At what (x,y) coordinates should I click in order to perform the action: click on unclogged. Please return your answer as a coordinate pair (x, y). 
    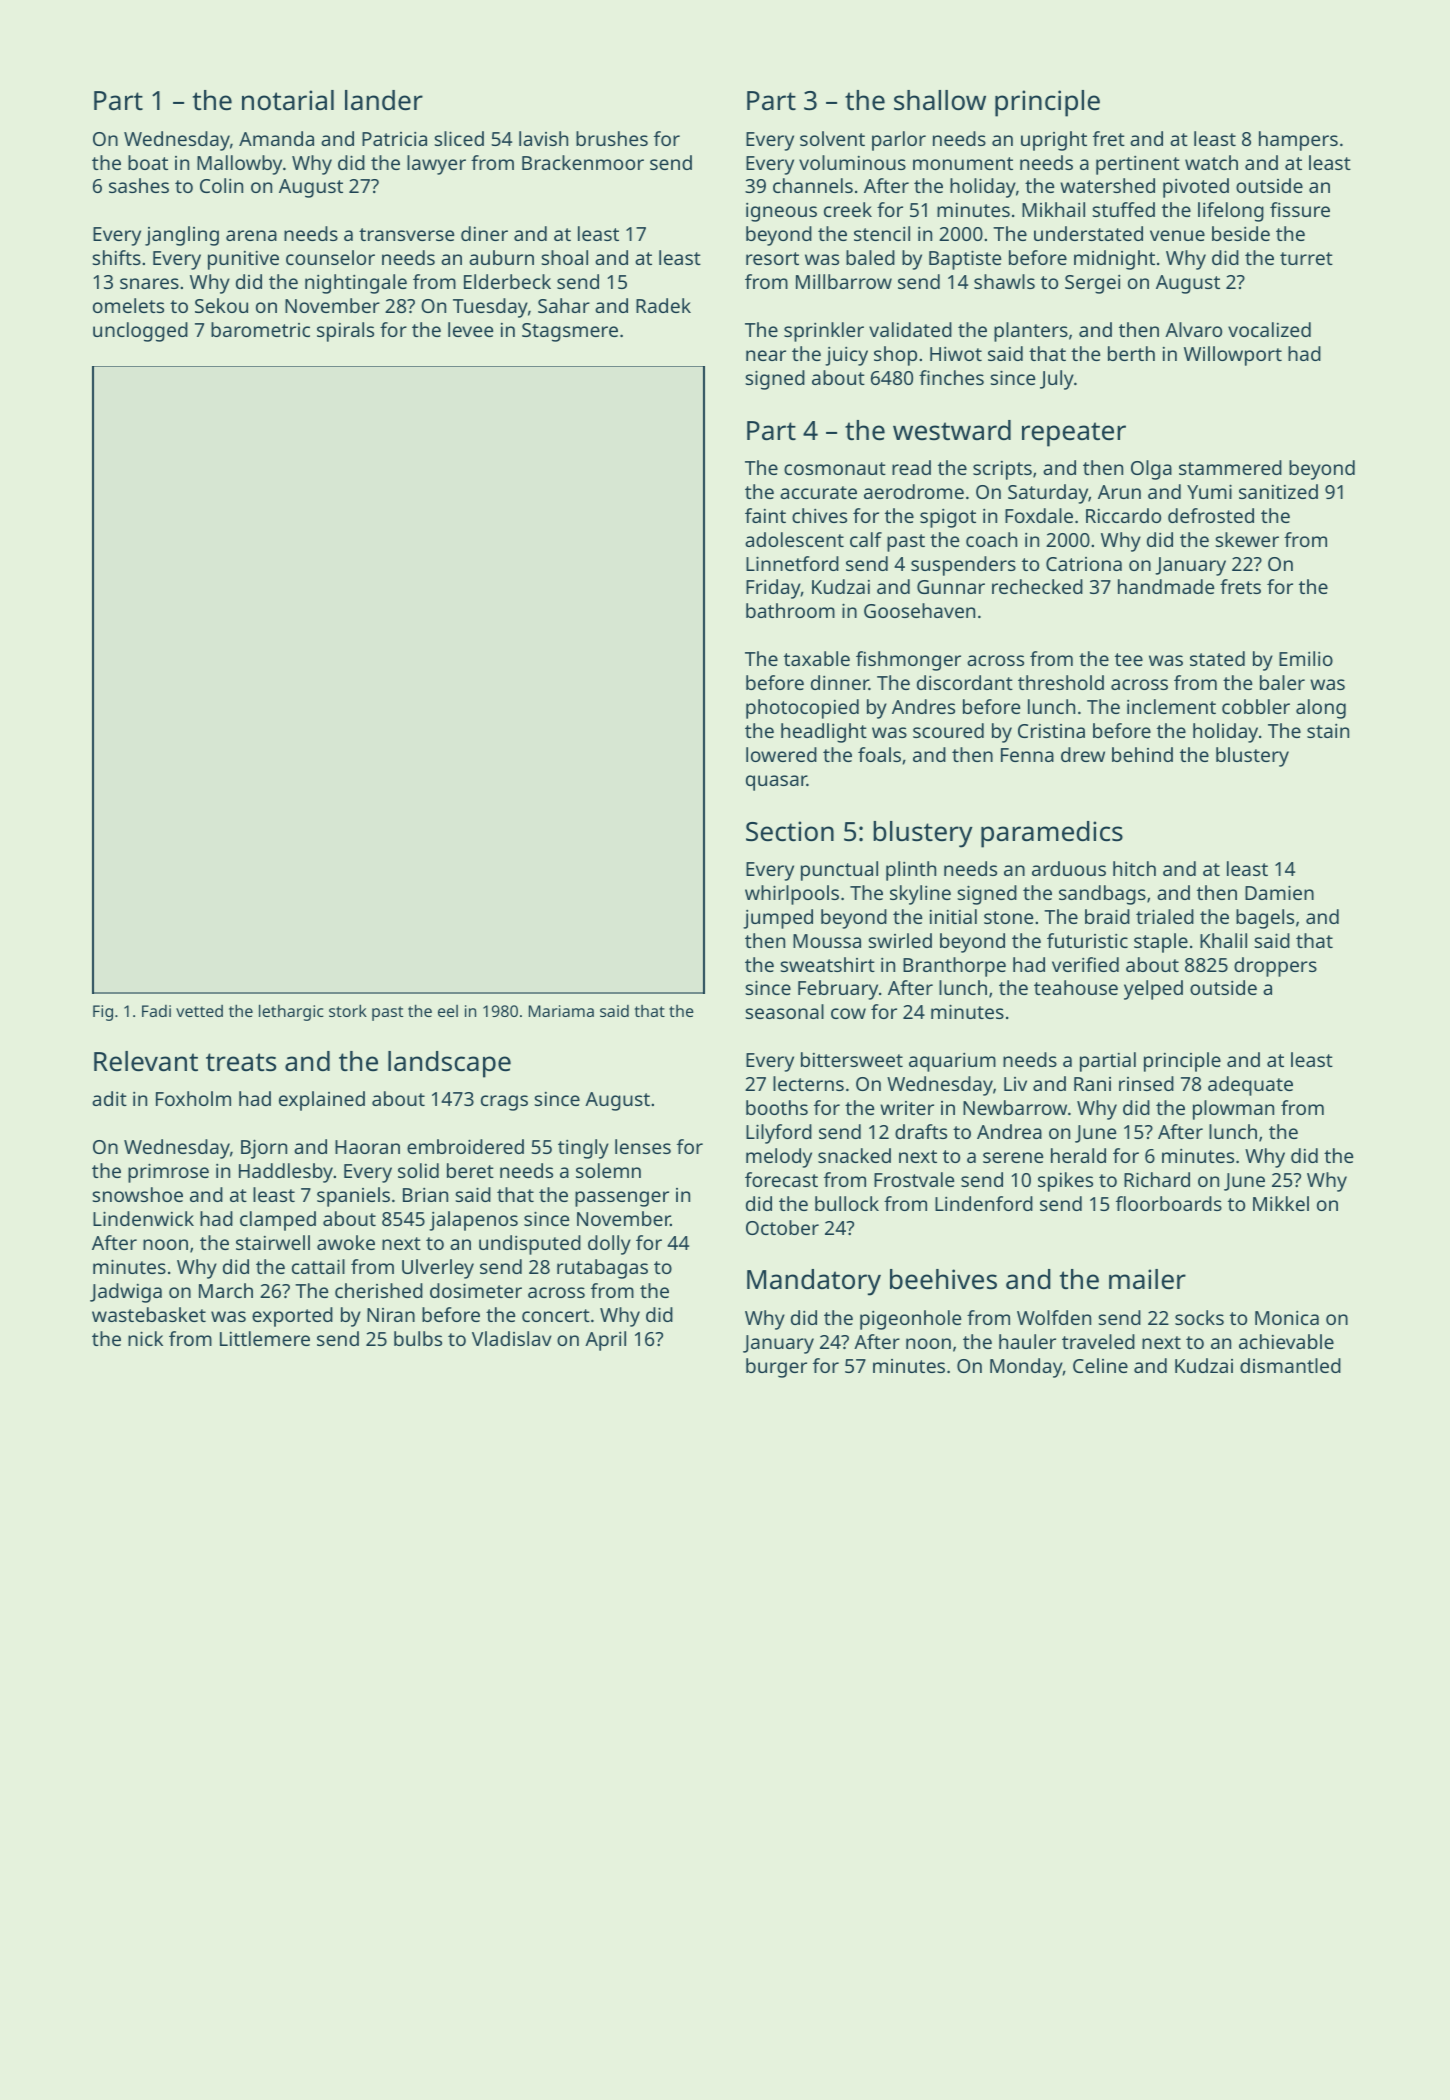
    Looking at the image, I should click on (140, 332).
